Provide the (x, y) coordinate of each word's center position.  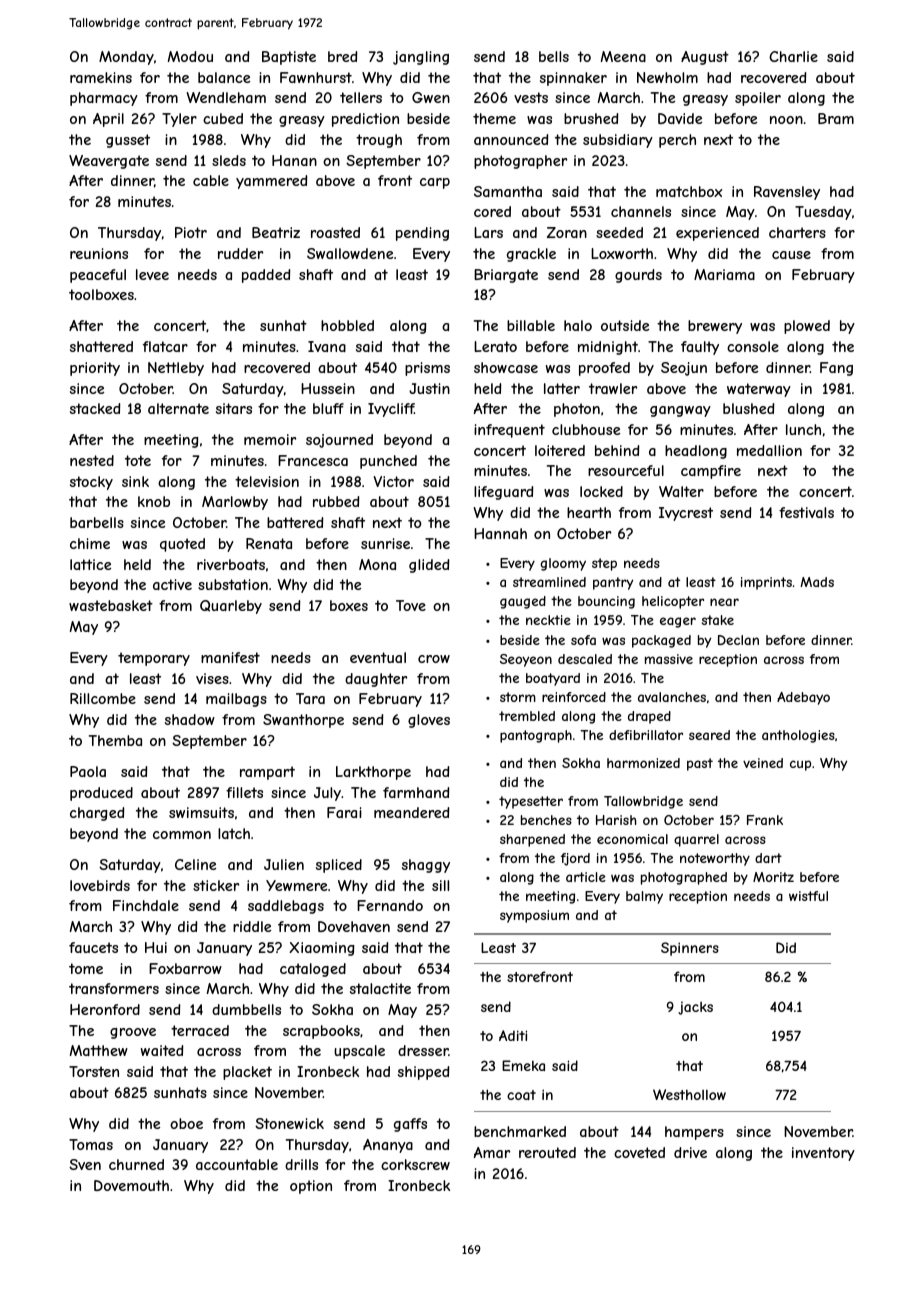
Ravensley (787, 193)
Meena (623, 56)
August (705, 58)
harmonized (643, 763)
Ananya (388, 1146)
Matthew (99, 1050)
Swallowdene (350, 253)
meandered (411, 812)
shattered (101, 346)
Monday (126, 58)
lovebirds (100, 885)
